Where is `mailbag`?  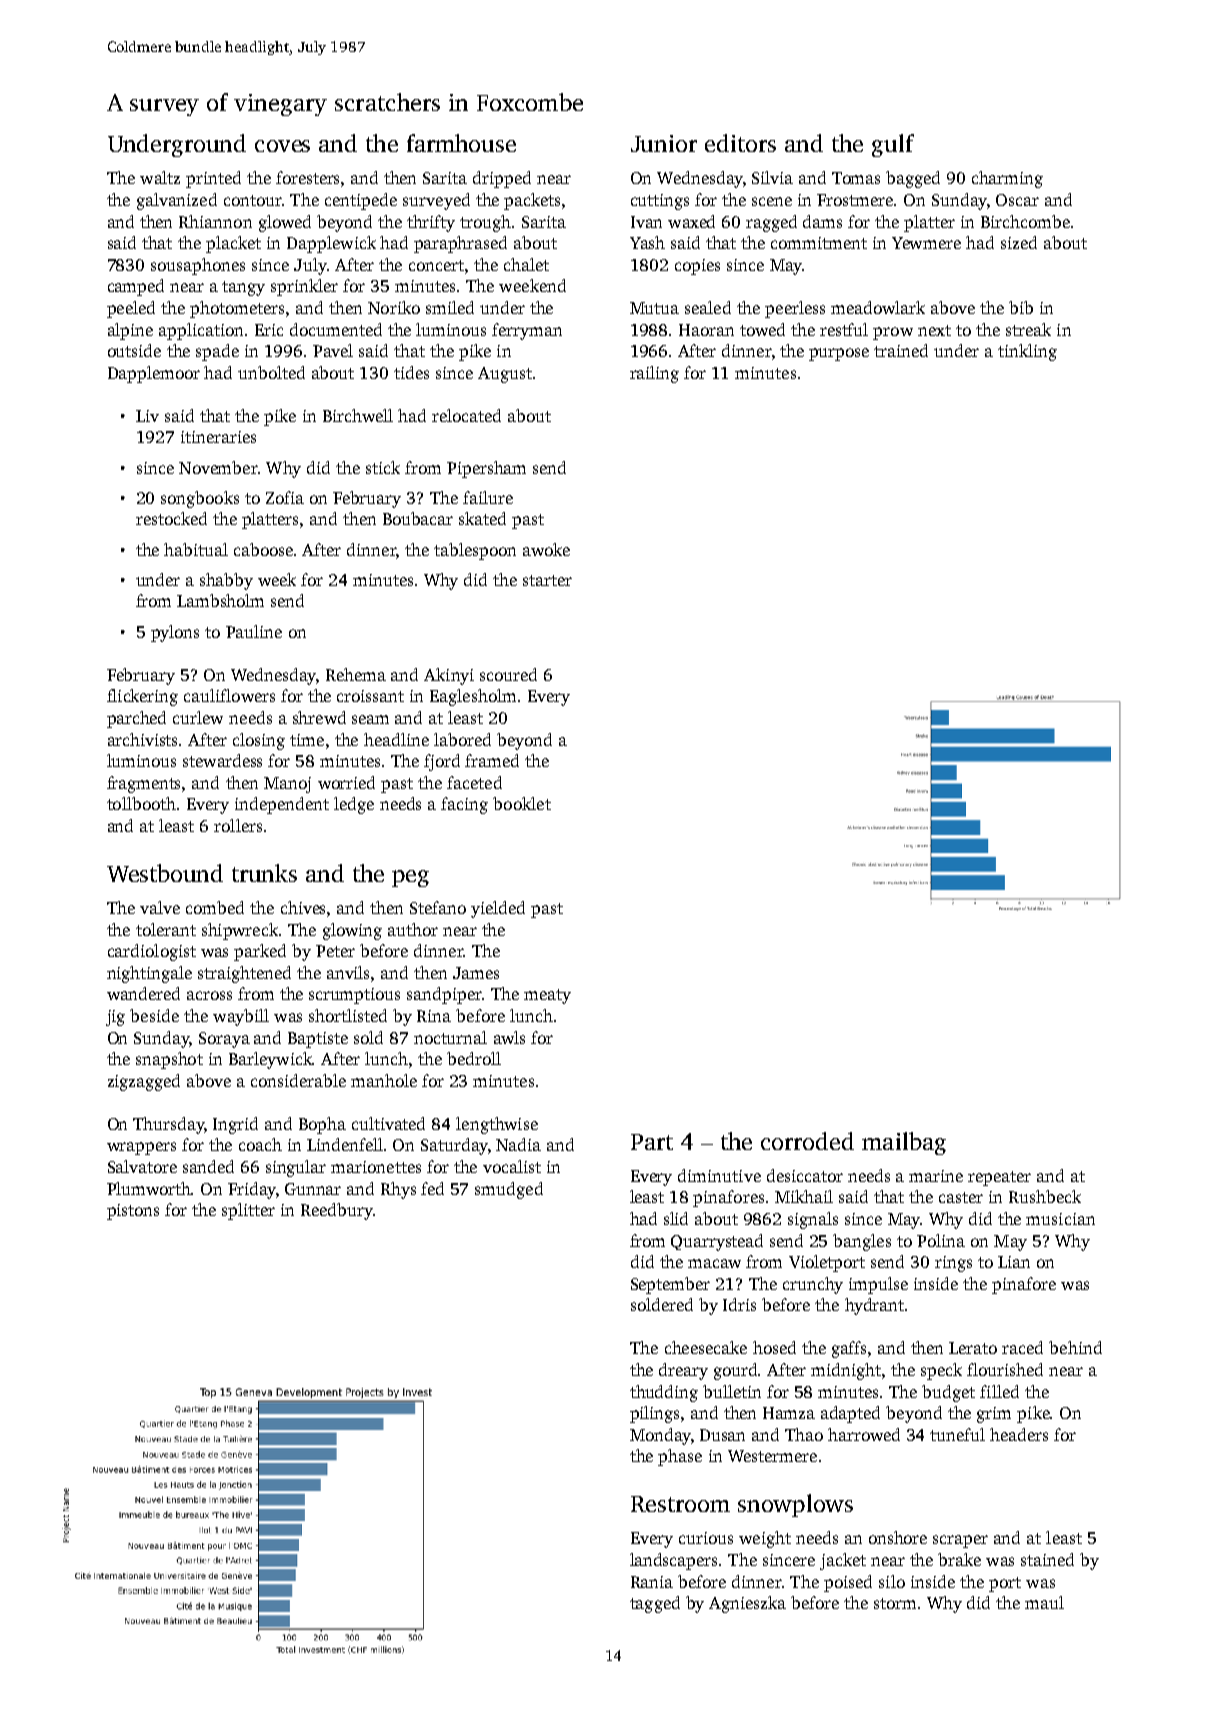 mailbag is located at coordinates (904, 1143).
